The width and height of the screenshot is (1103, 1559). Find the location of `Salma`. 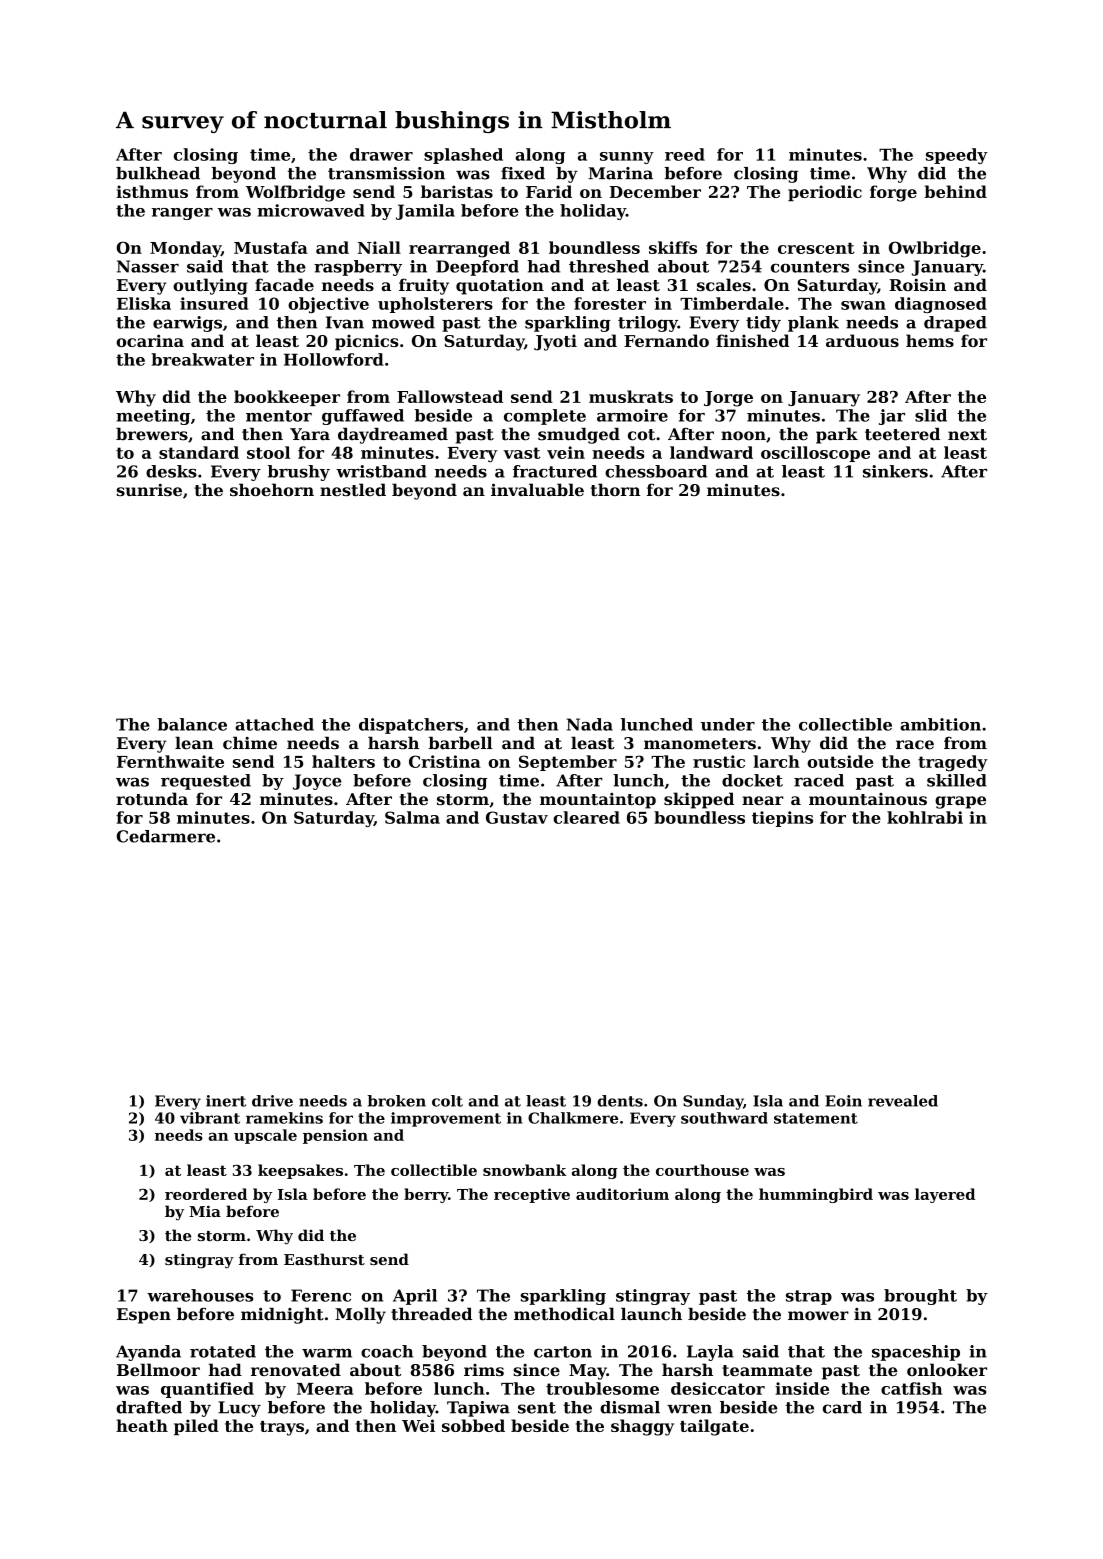

Salma is located at coordinates (412, 817).
